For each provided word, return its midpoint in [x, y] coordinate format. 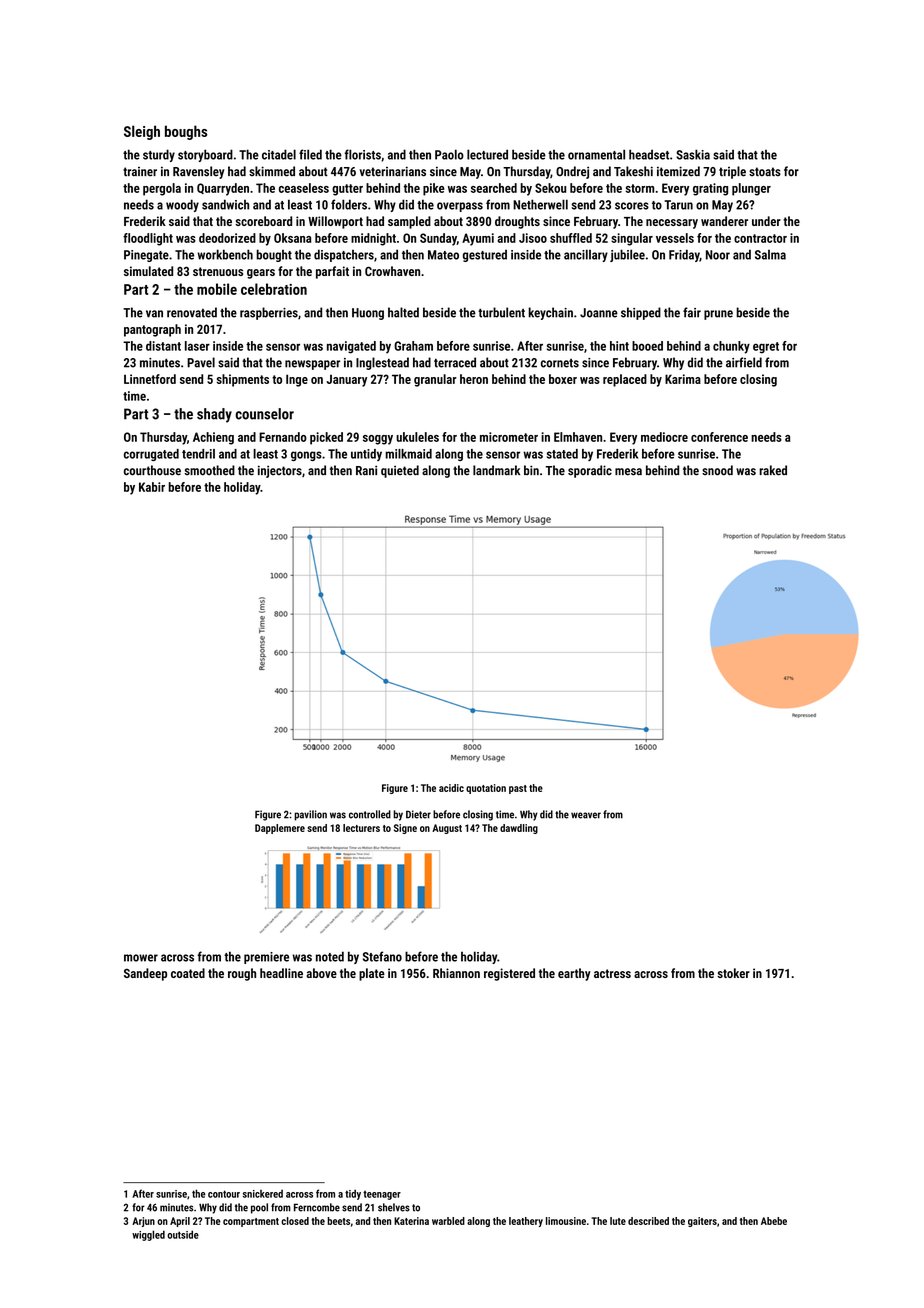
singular [632, 239]
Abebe [774, 1221]
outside [183, 1234]
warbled [448, 1221]
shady [214, 415]
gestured [485, 255]
